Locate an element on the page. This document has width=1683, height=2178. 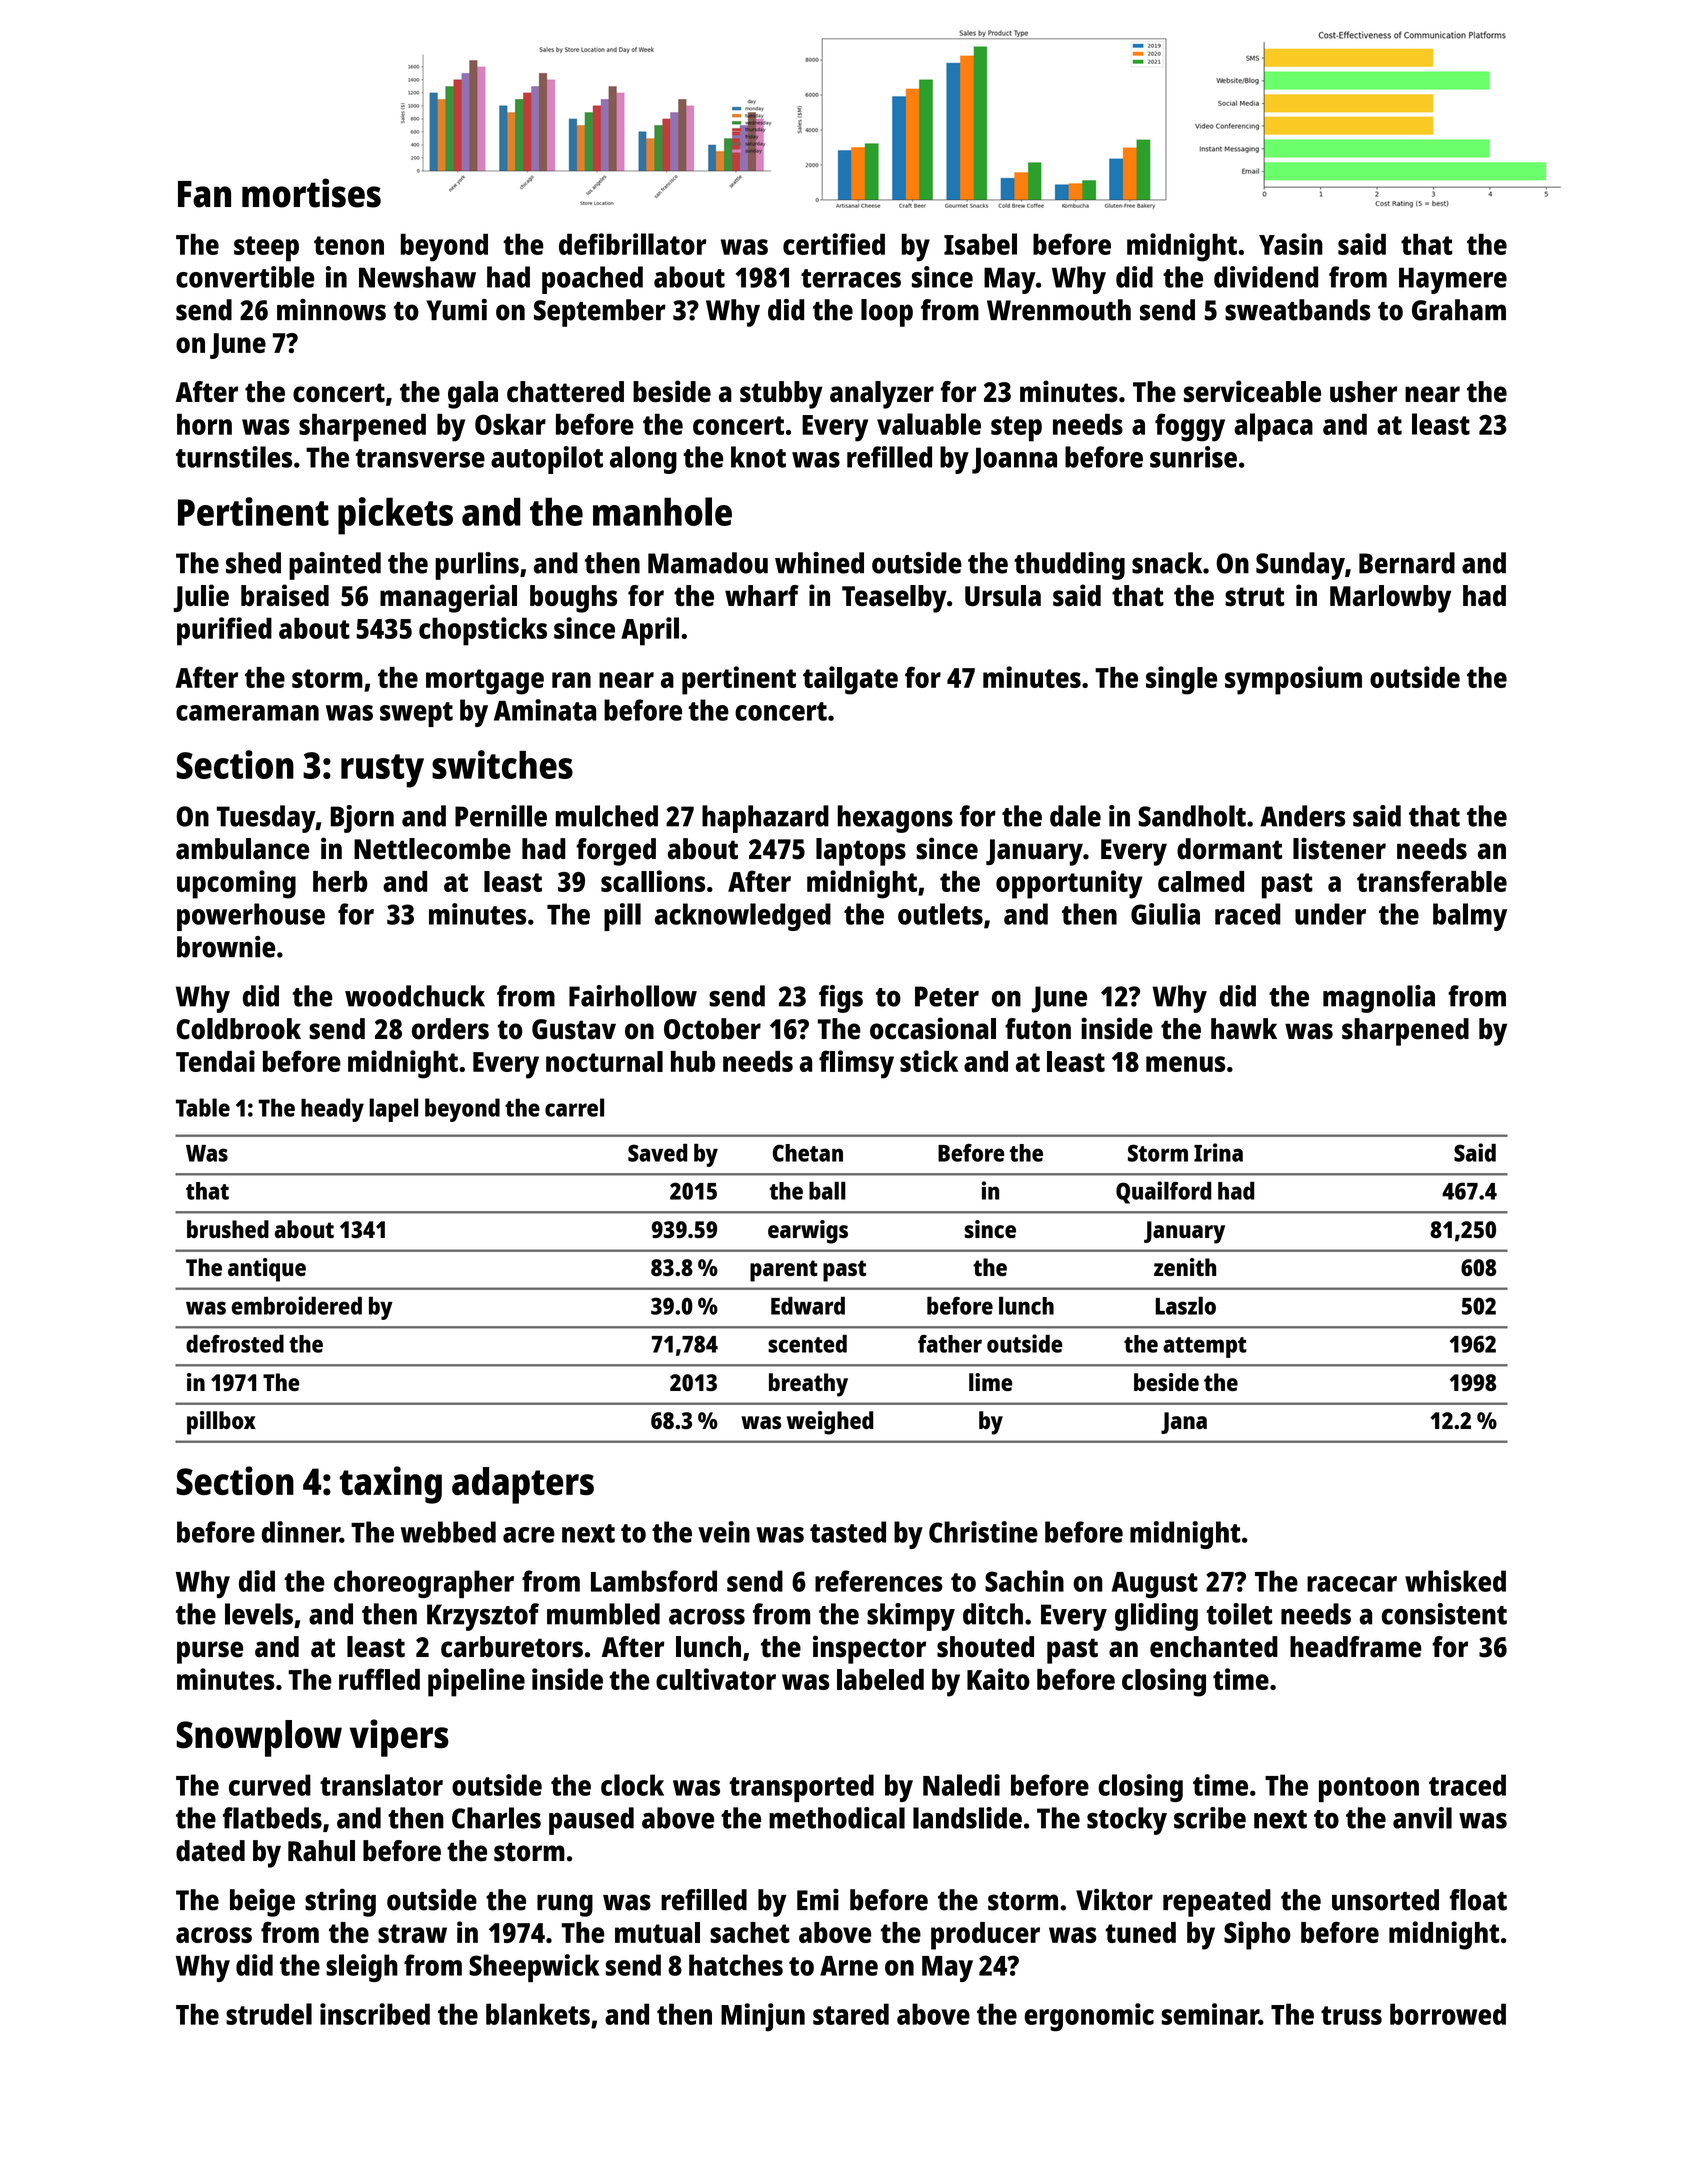
futon is located at coordinates (1038, 1029).
